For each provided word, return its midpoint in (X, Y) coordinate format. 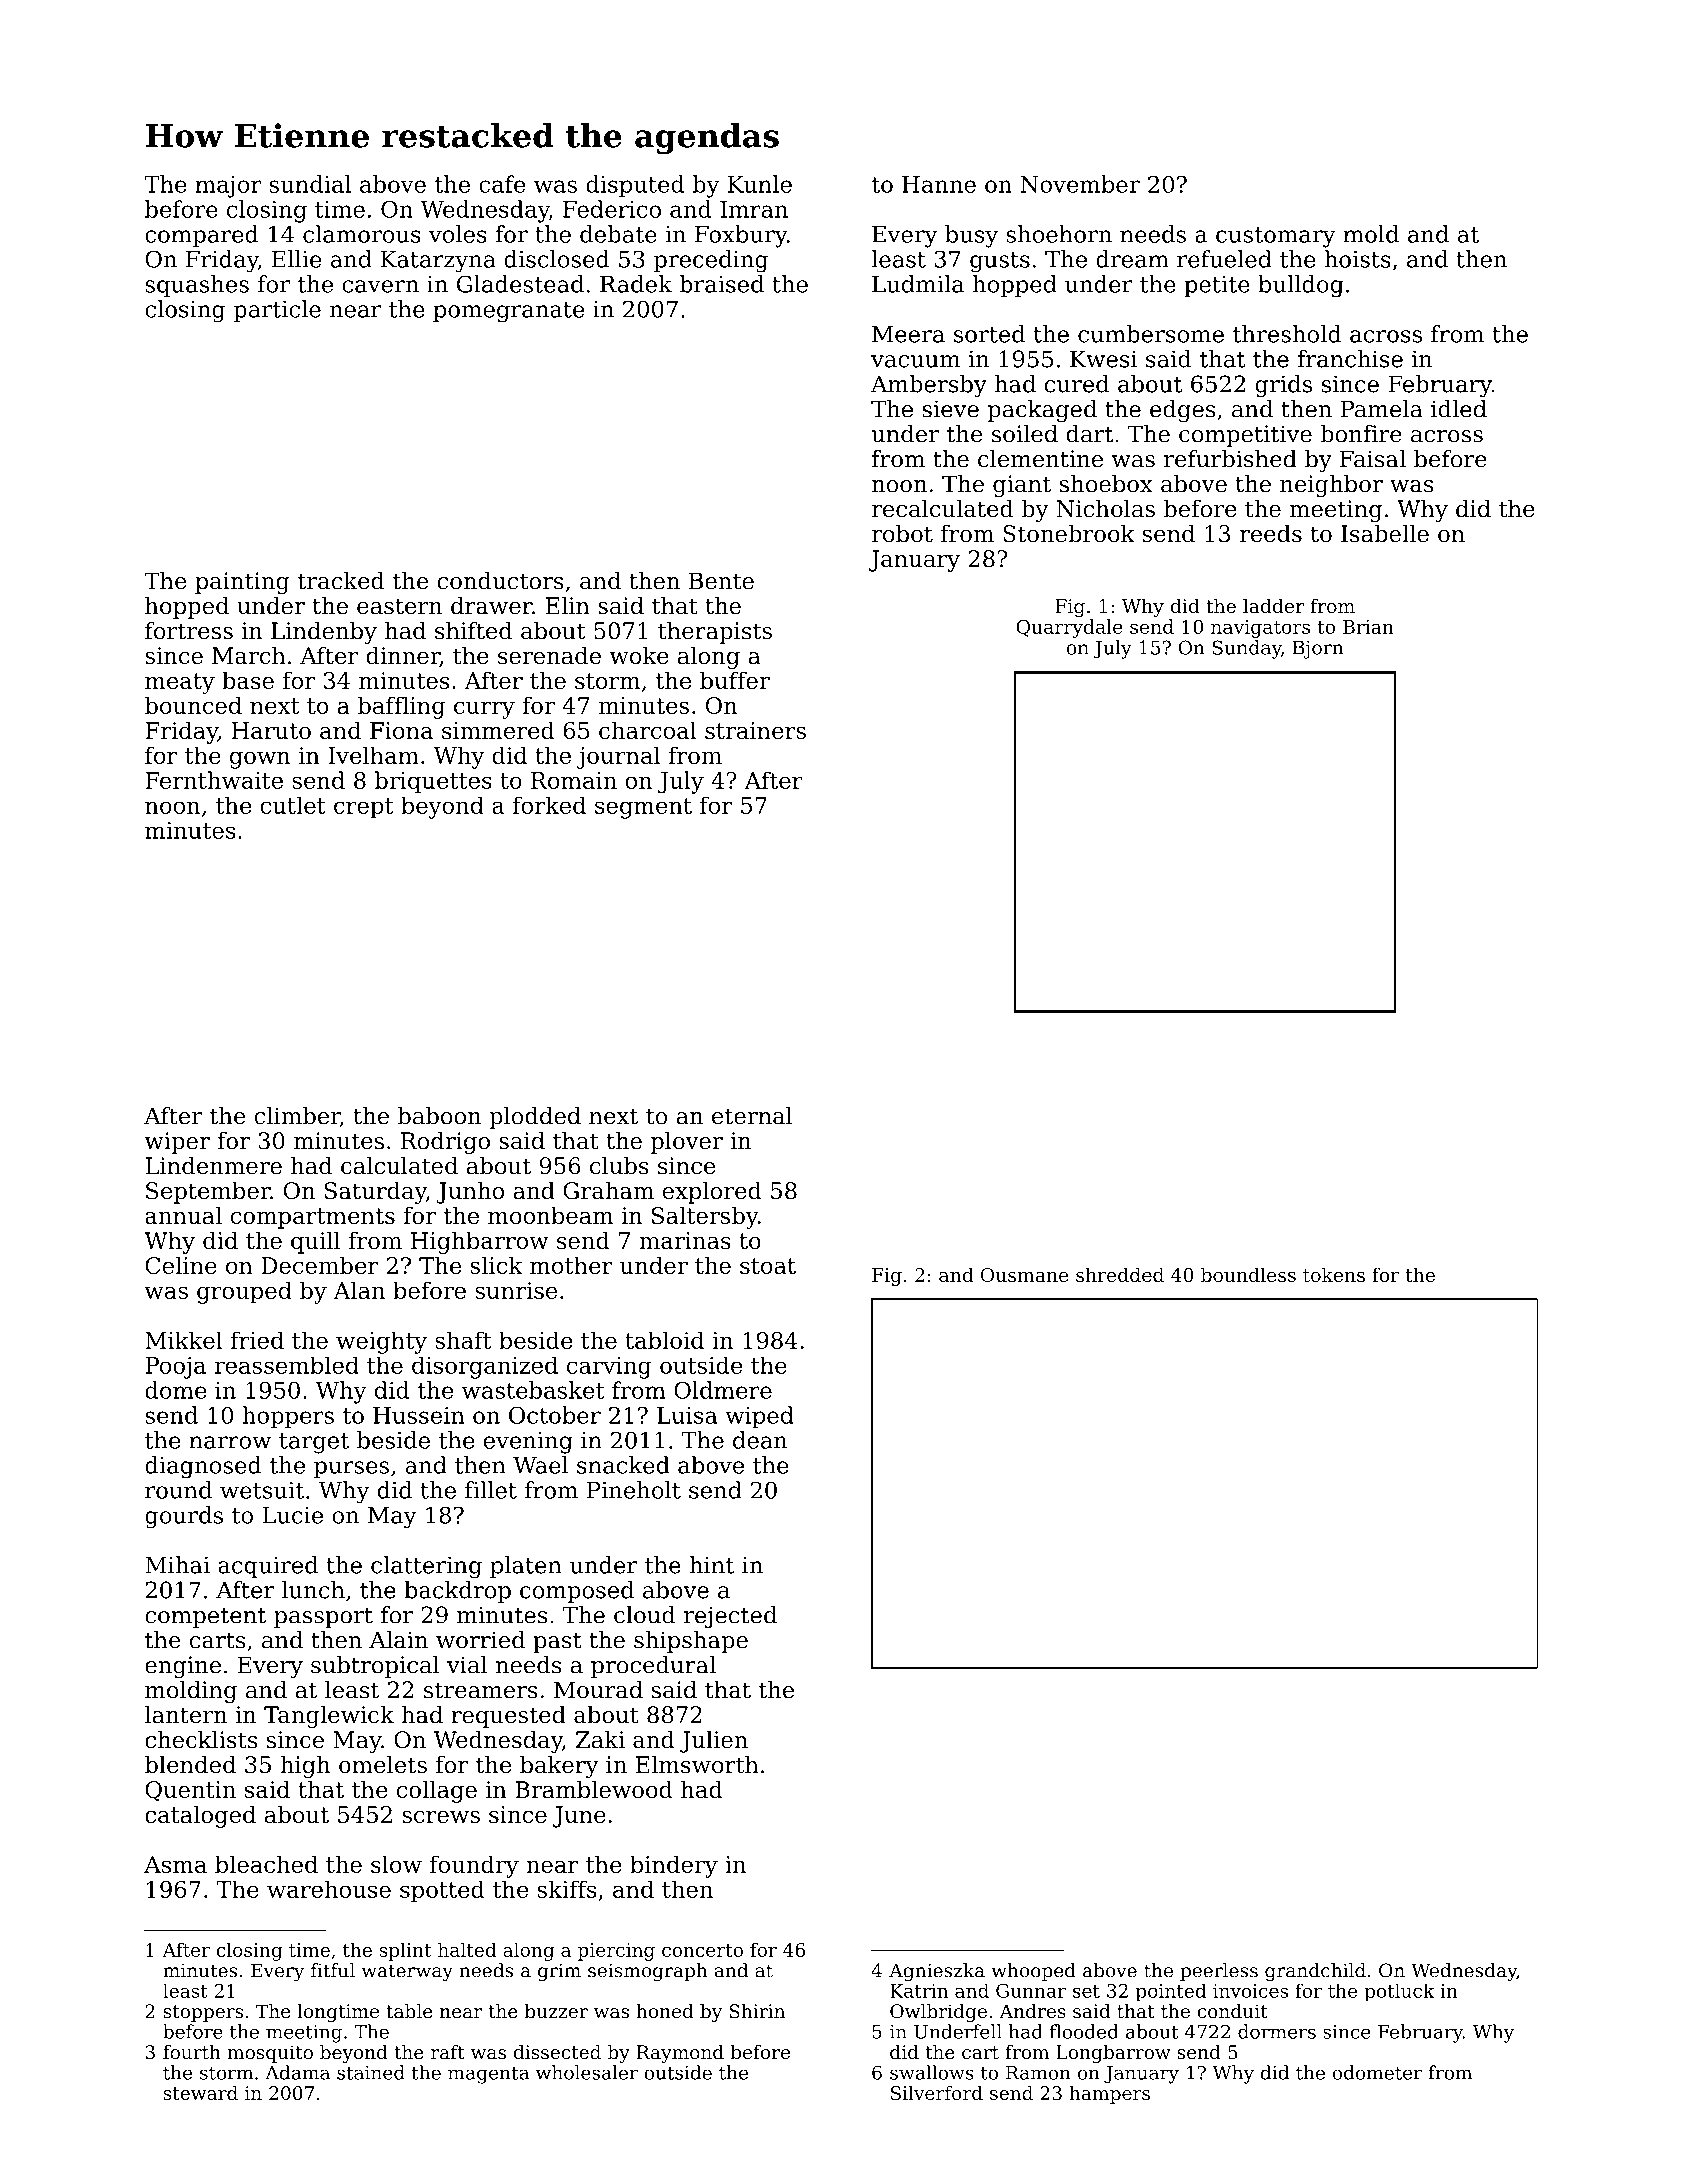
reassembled (286, 1365)
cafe (502, 184)
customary (1276, 237)
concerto (702, 1950)
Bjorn (1318, 649)
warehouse (329, 1889)
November (1080, 184)
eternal (752, 1116)
